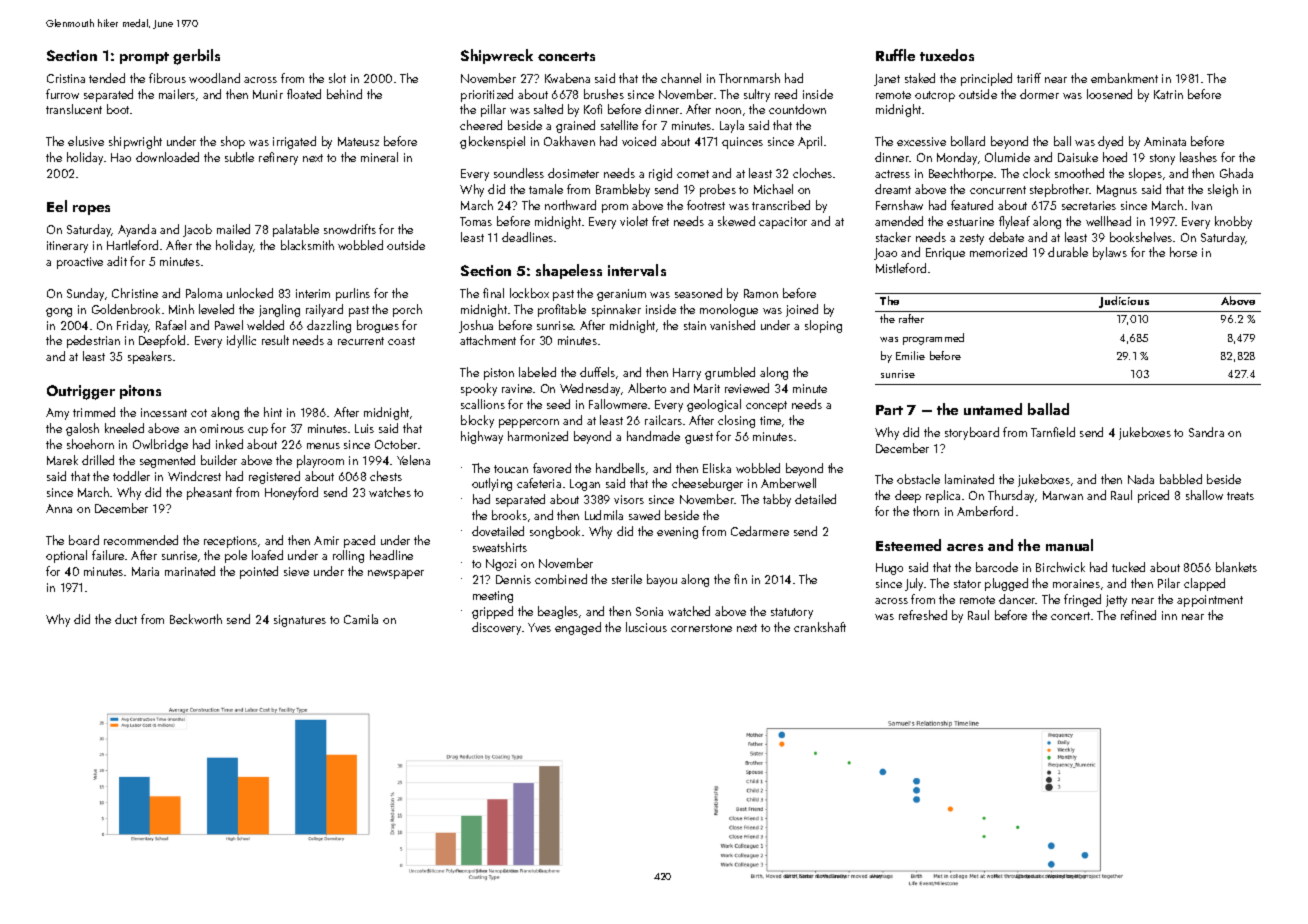  Describe the element at coordinates (947, 55) in the screenshot. I see `tuxedos` at that location.
